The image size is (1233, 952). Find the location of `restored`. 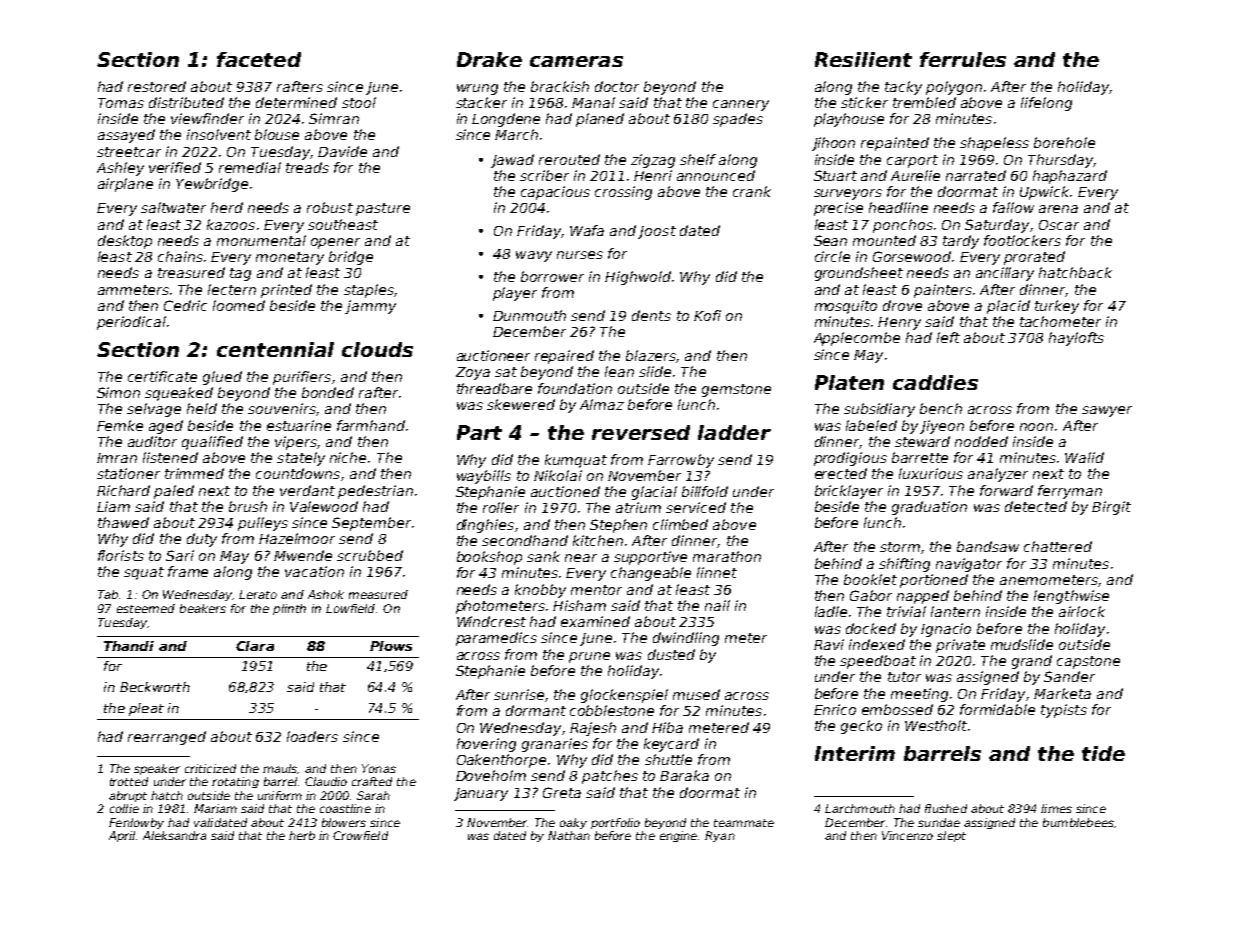

restored is located at coordinates (157, 86).
